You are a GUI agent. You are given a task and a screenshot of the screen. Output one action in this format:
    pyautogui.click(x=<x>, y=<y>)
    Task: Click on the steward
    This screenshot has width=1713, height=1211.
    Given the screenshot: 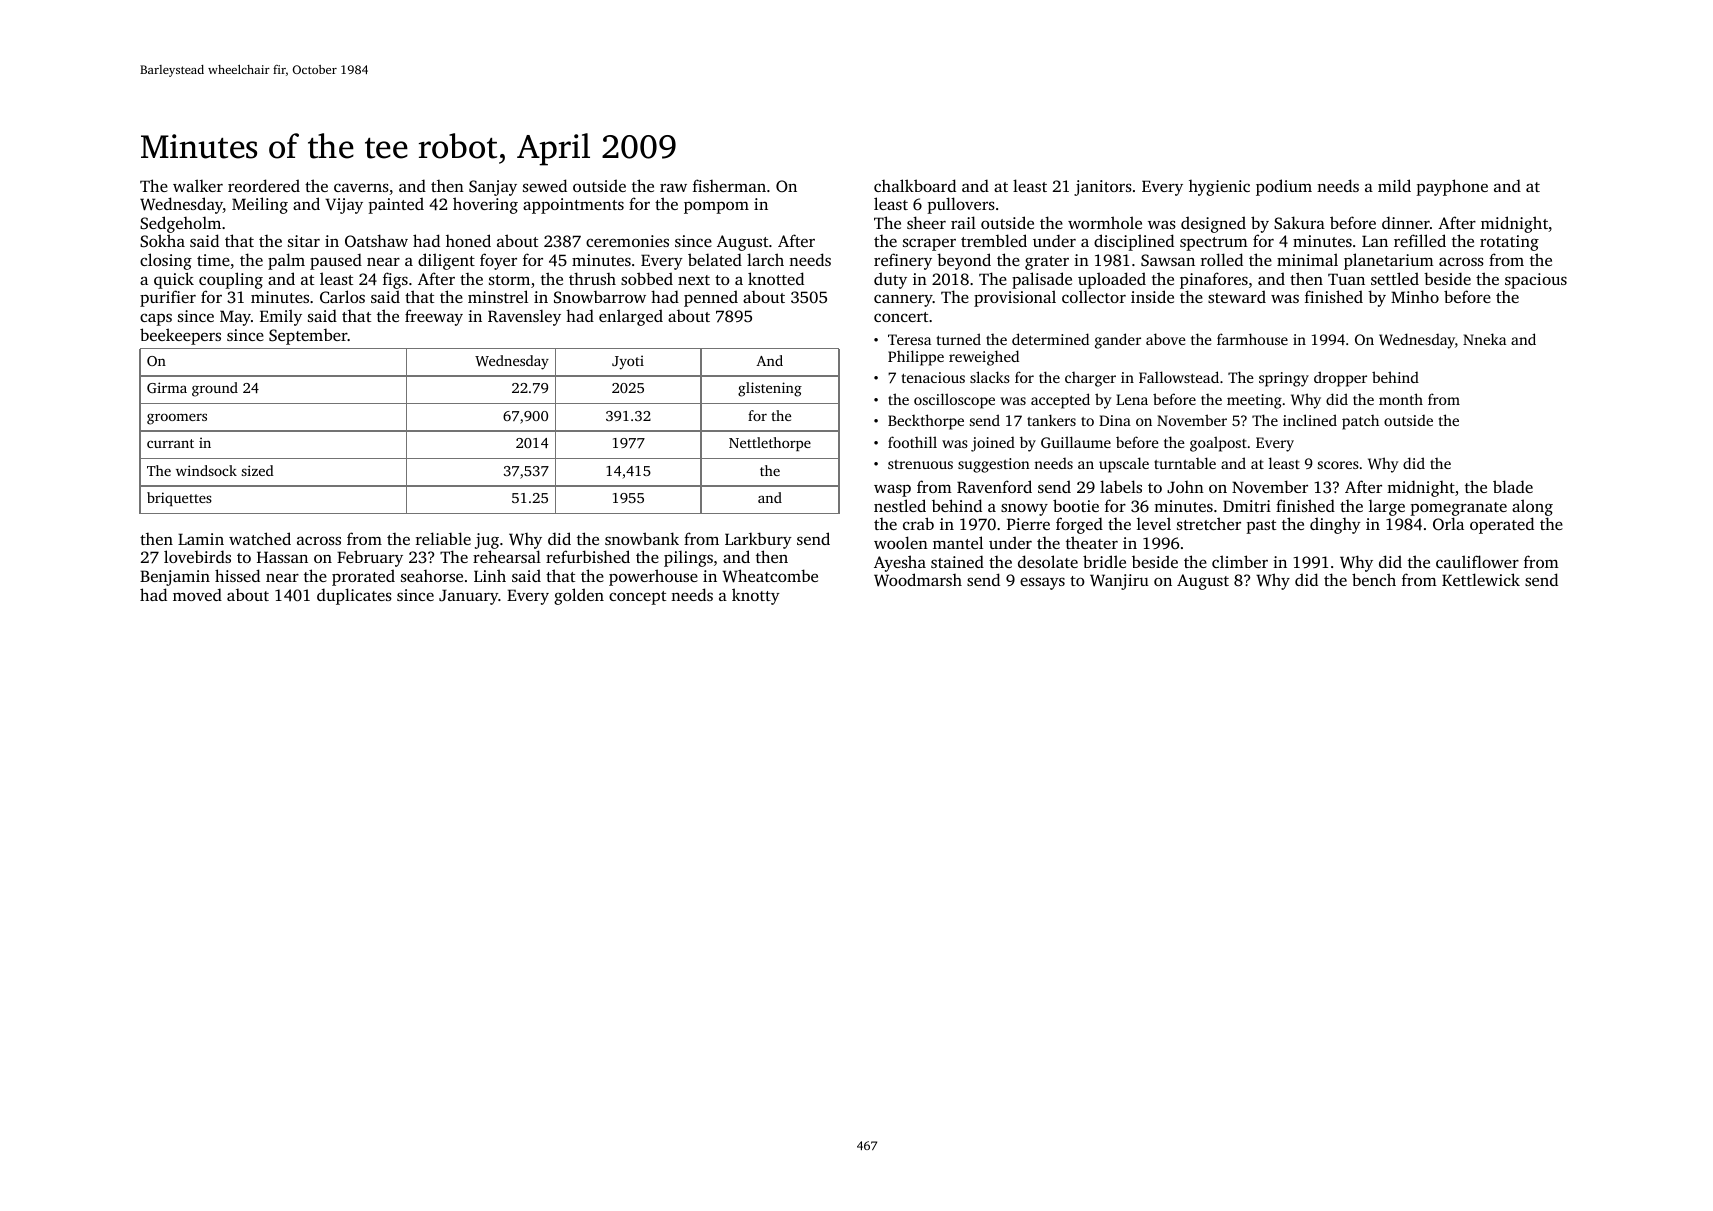 What is the action you would take?
    pyautogui.click(x=1237, y=296)
